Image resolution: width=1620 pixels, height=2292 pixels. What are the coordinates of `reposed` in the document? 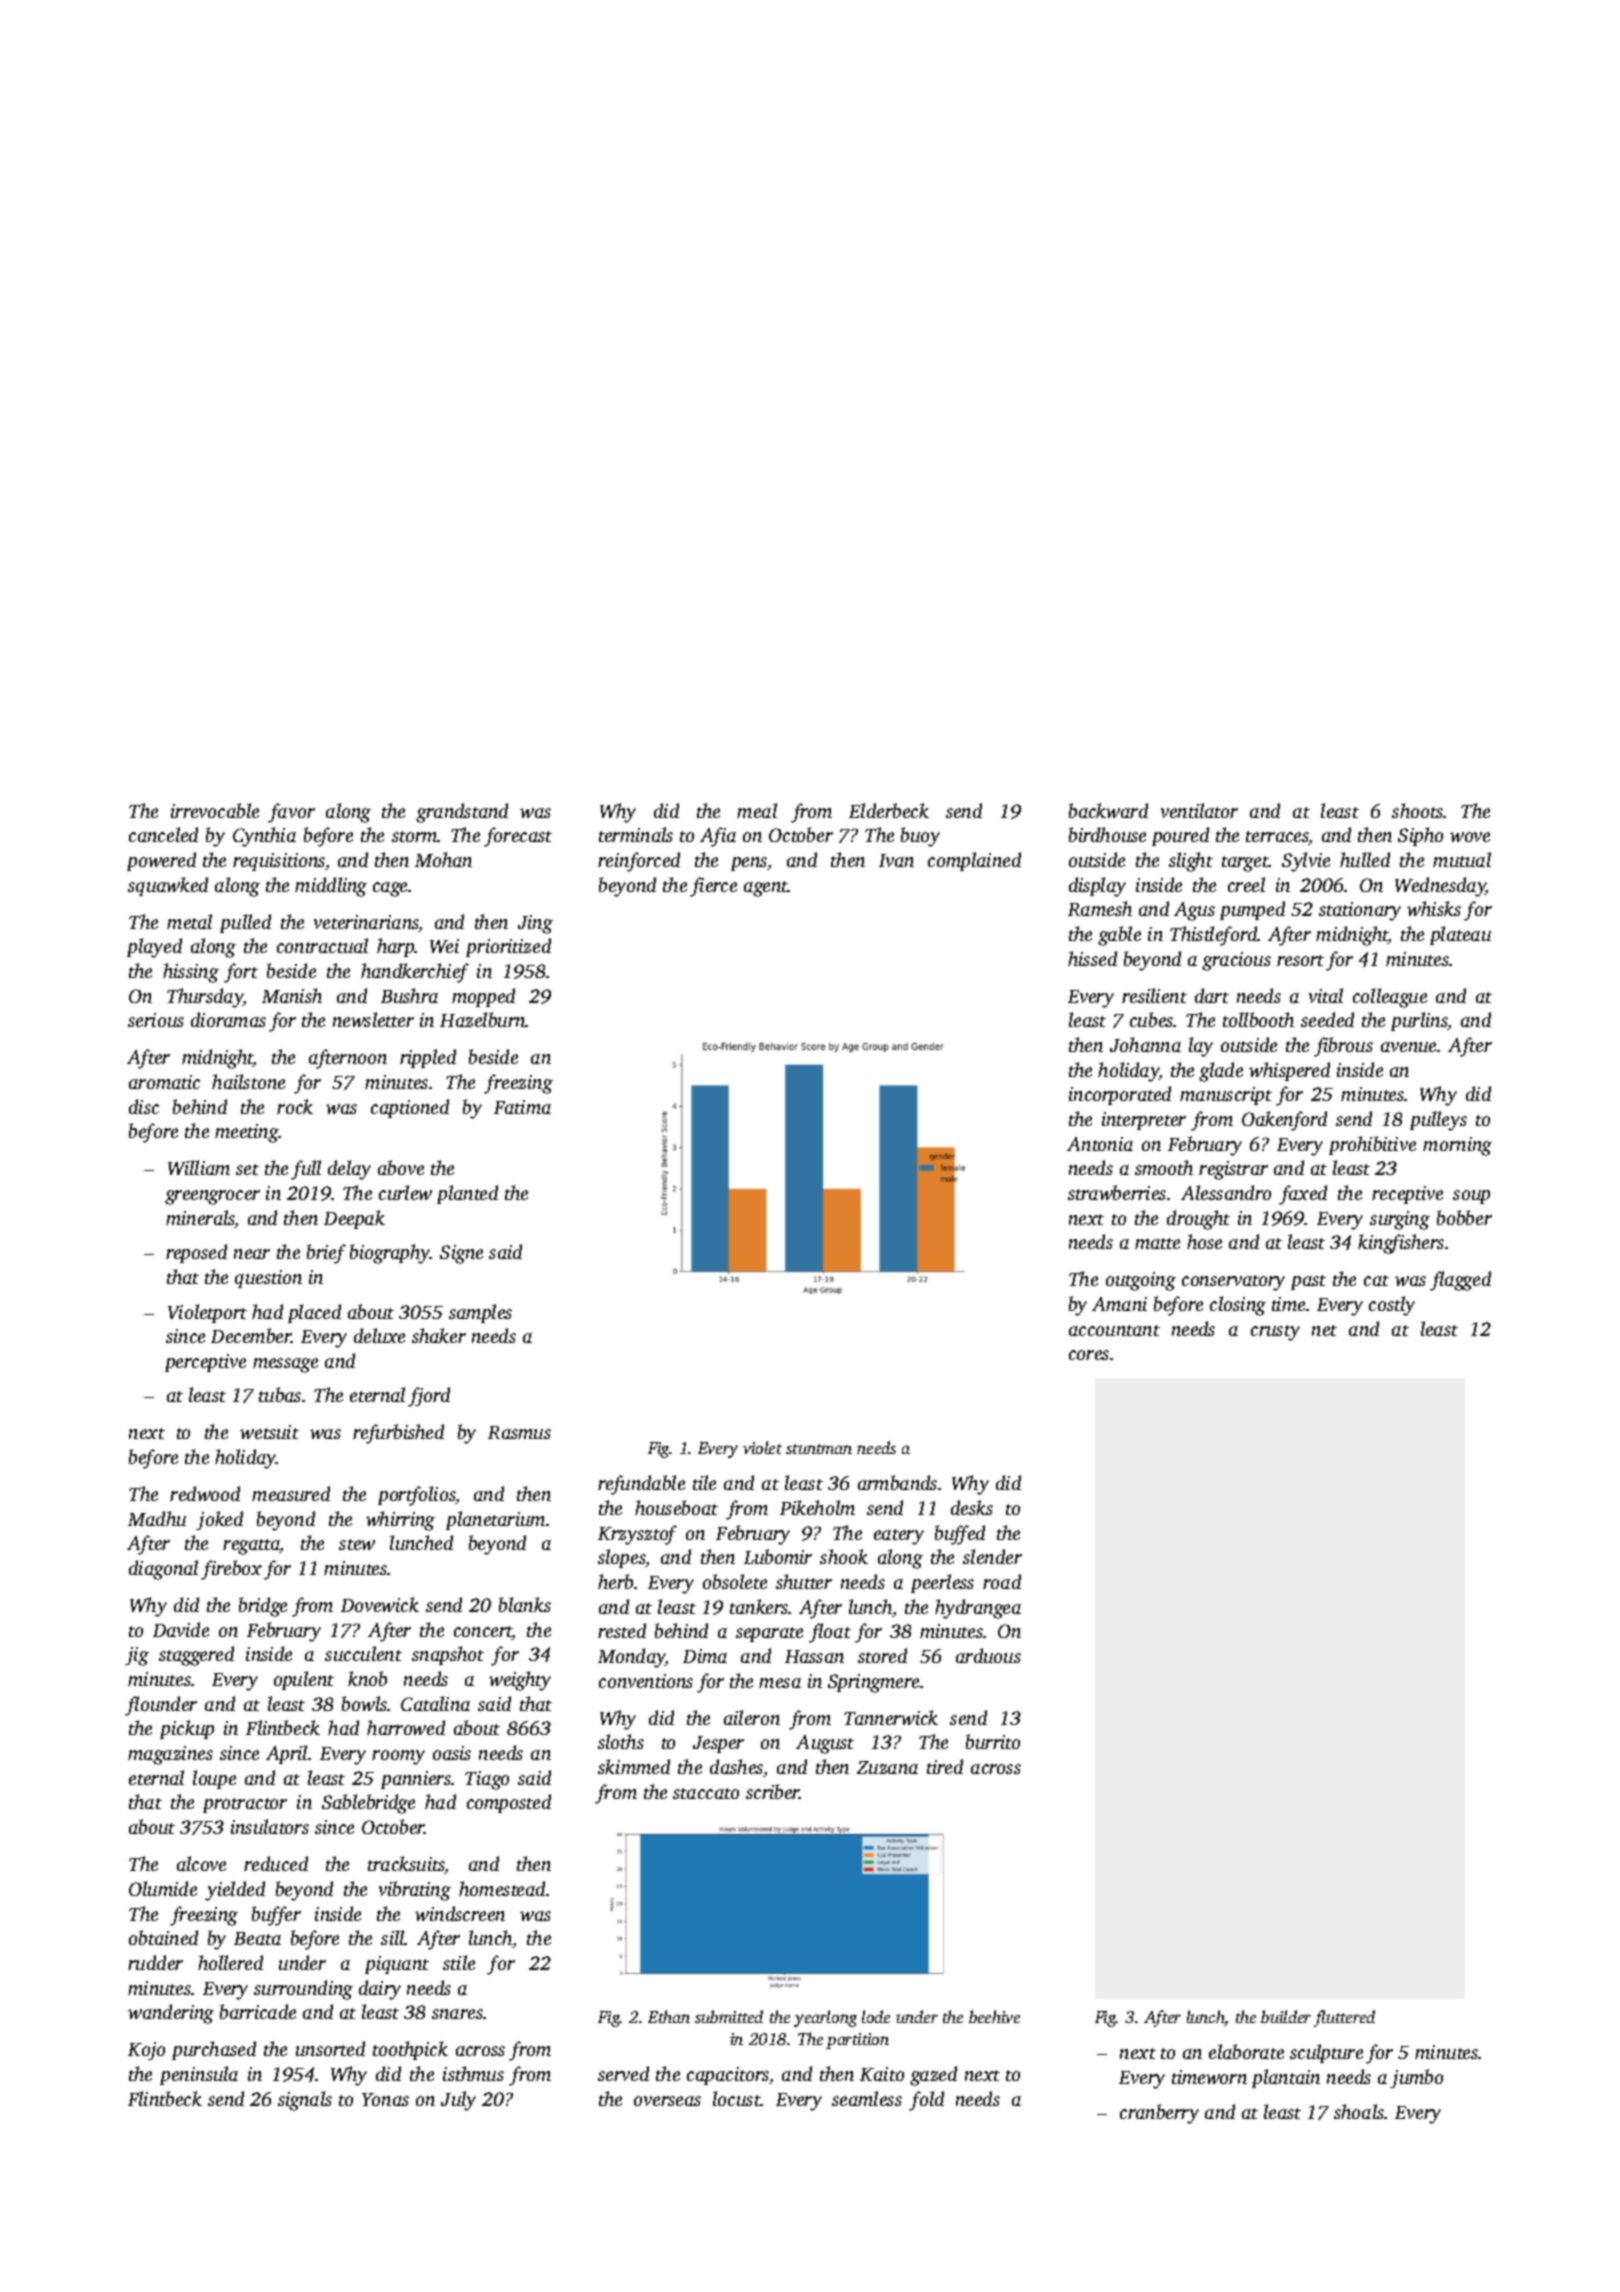 It's located at (196, 1253).
